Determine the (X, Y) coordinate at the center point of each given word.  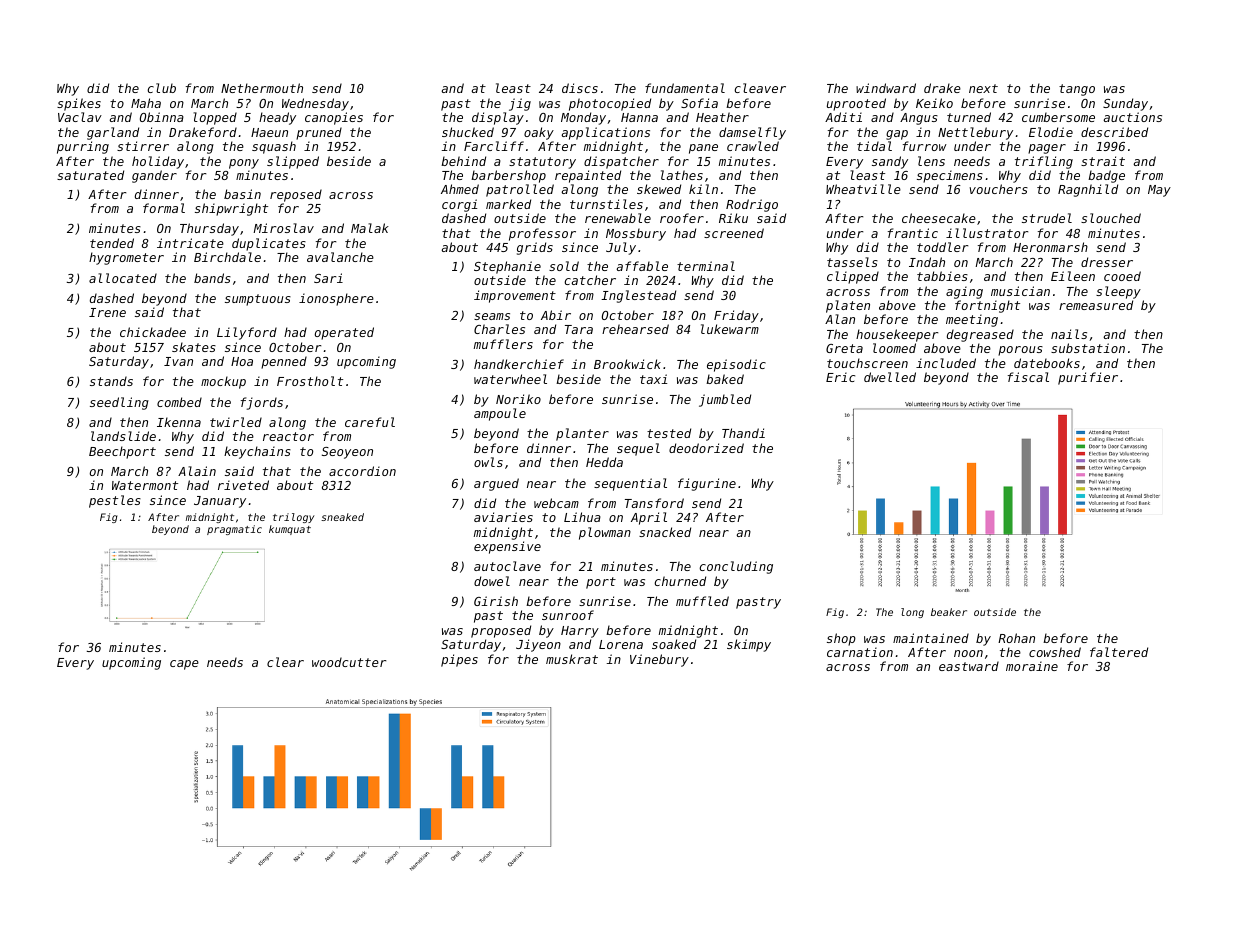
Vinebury (659, 660)
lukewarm (730, 329)
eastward (969, 666)
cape (184, 665)
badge (1106, 176)
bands (212, 278)
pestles (115, 501)
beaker (949, 612)
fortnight (987, 306)
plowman (605, 533)
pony (244, 164)
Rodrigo (752, 205)
